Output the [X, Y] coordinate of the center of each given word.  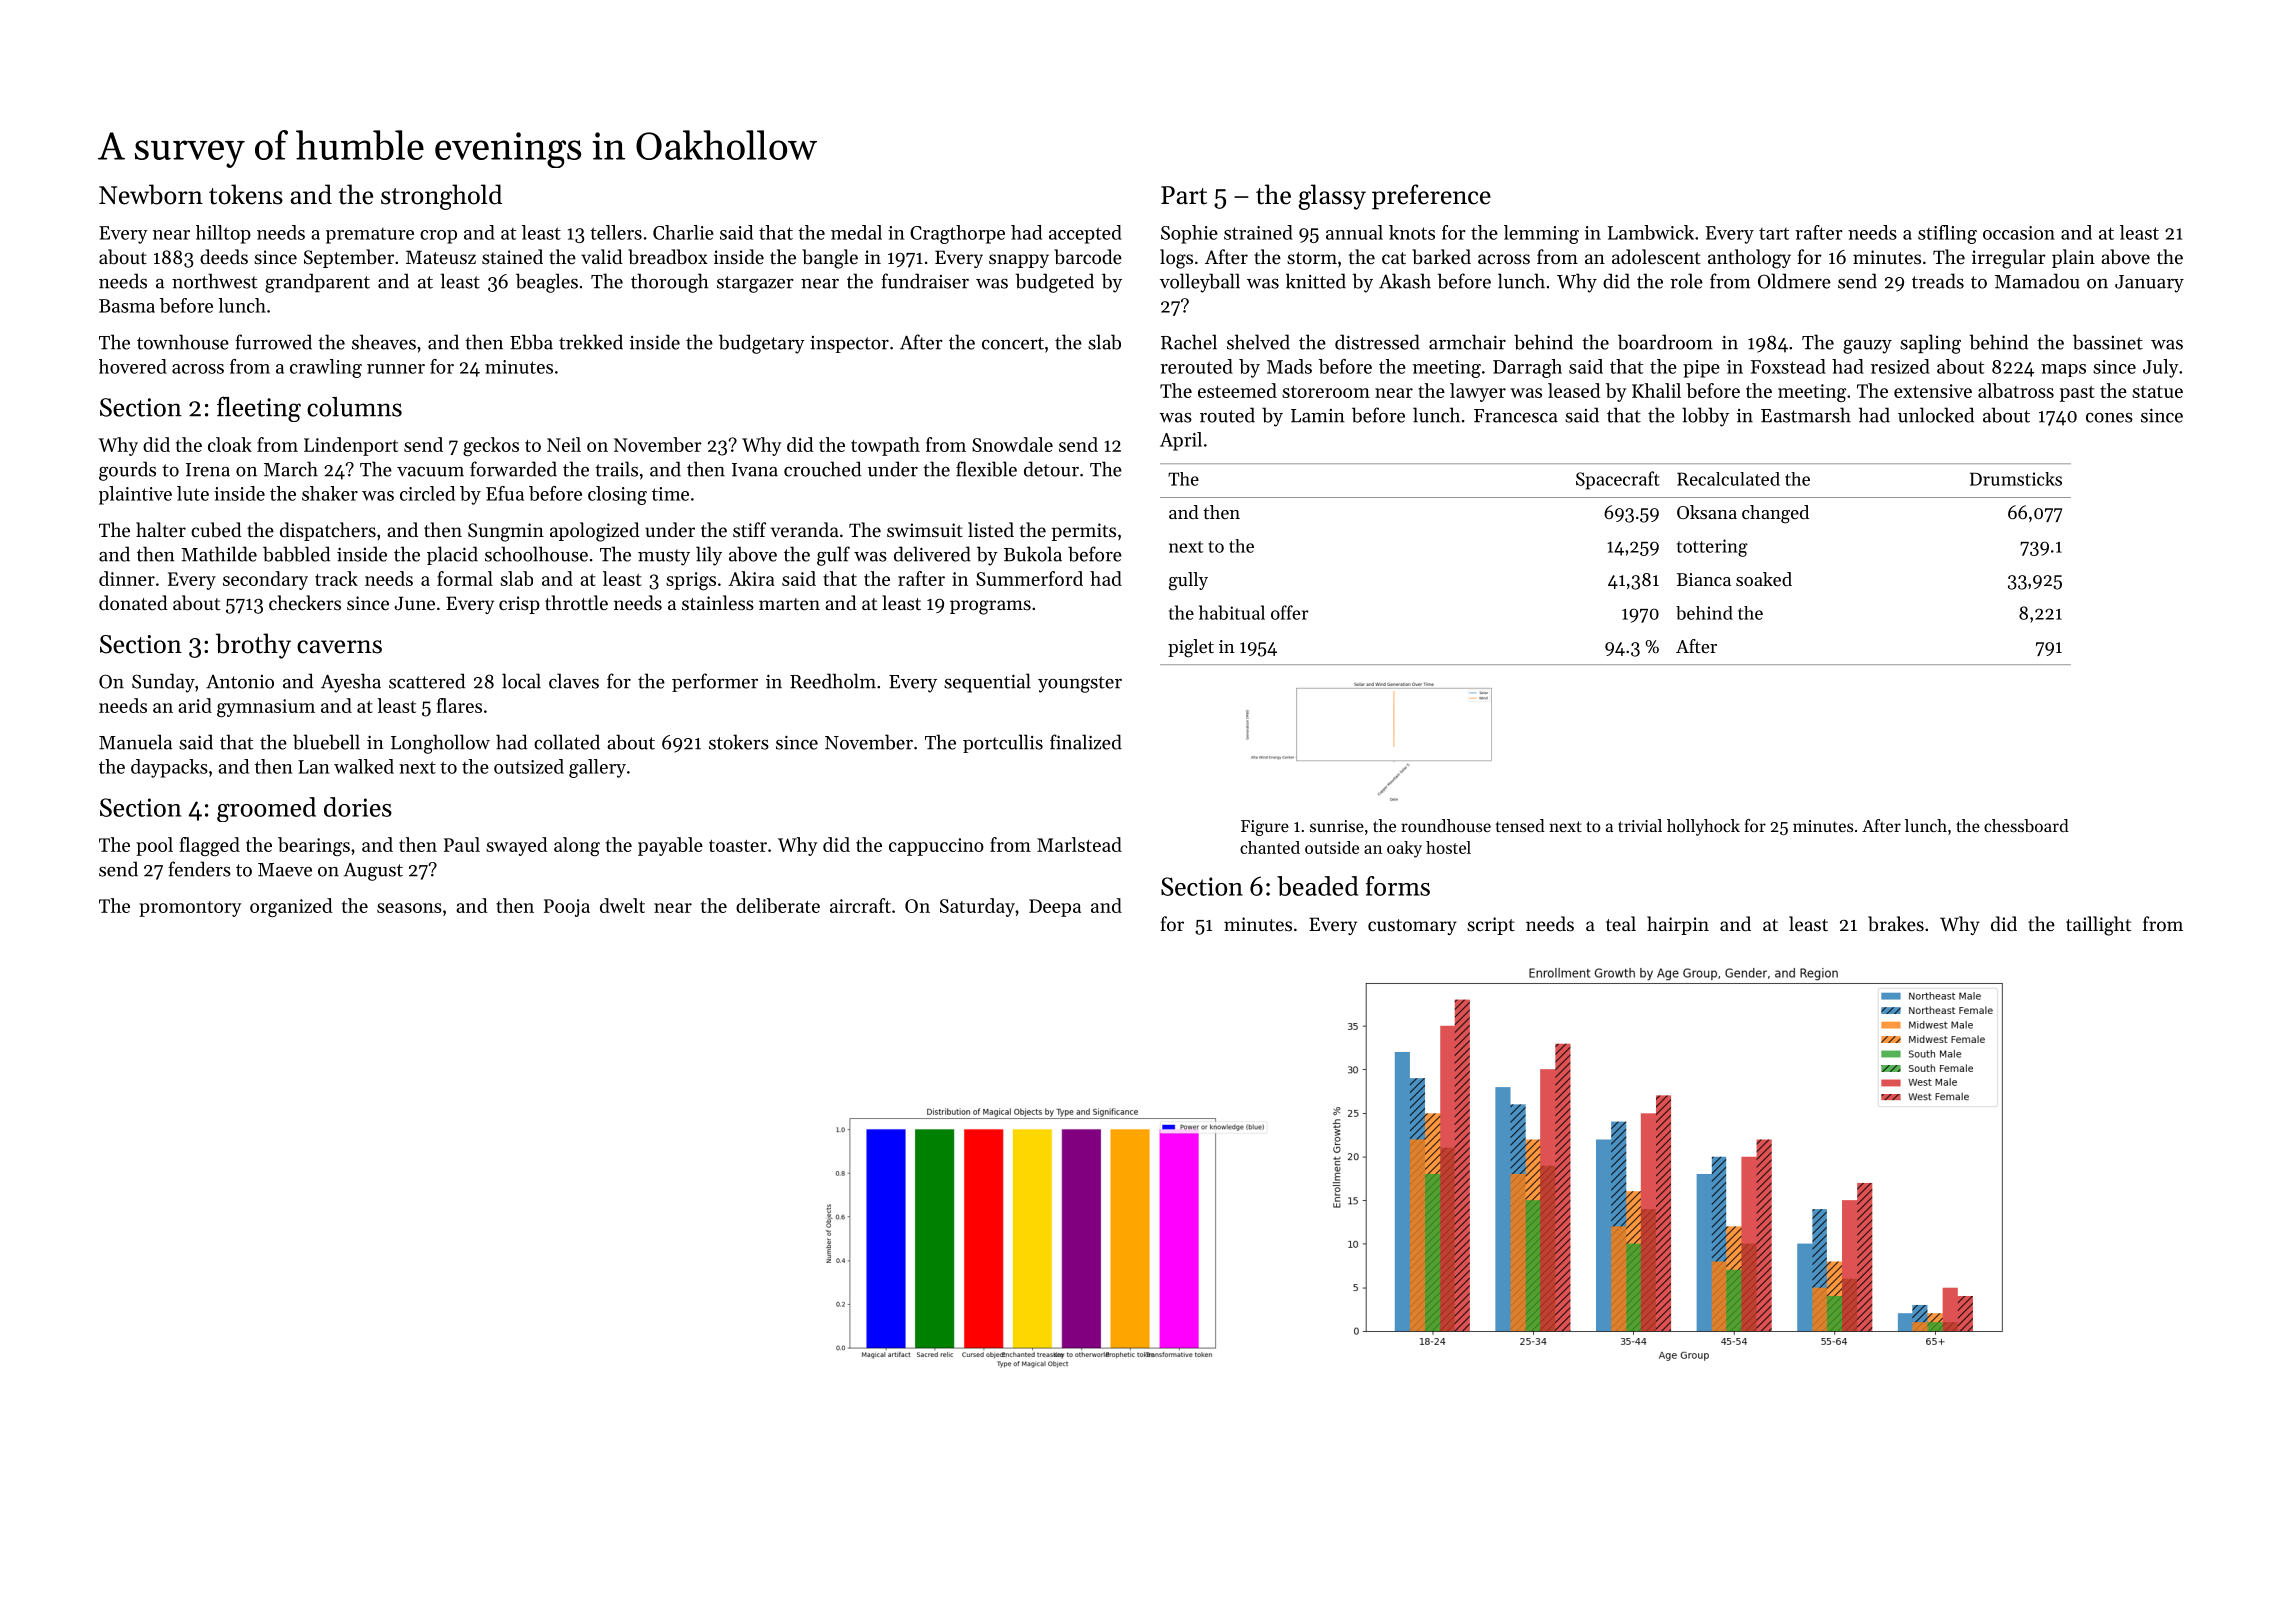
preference [1431, 197]
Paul [462, 844]
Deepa [1055, 908]
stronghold [441, 197]
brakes [1896, 924]
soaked [1764, 579]
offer [1290, 612]
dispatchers [328, 531]
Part [1184, 195]
